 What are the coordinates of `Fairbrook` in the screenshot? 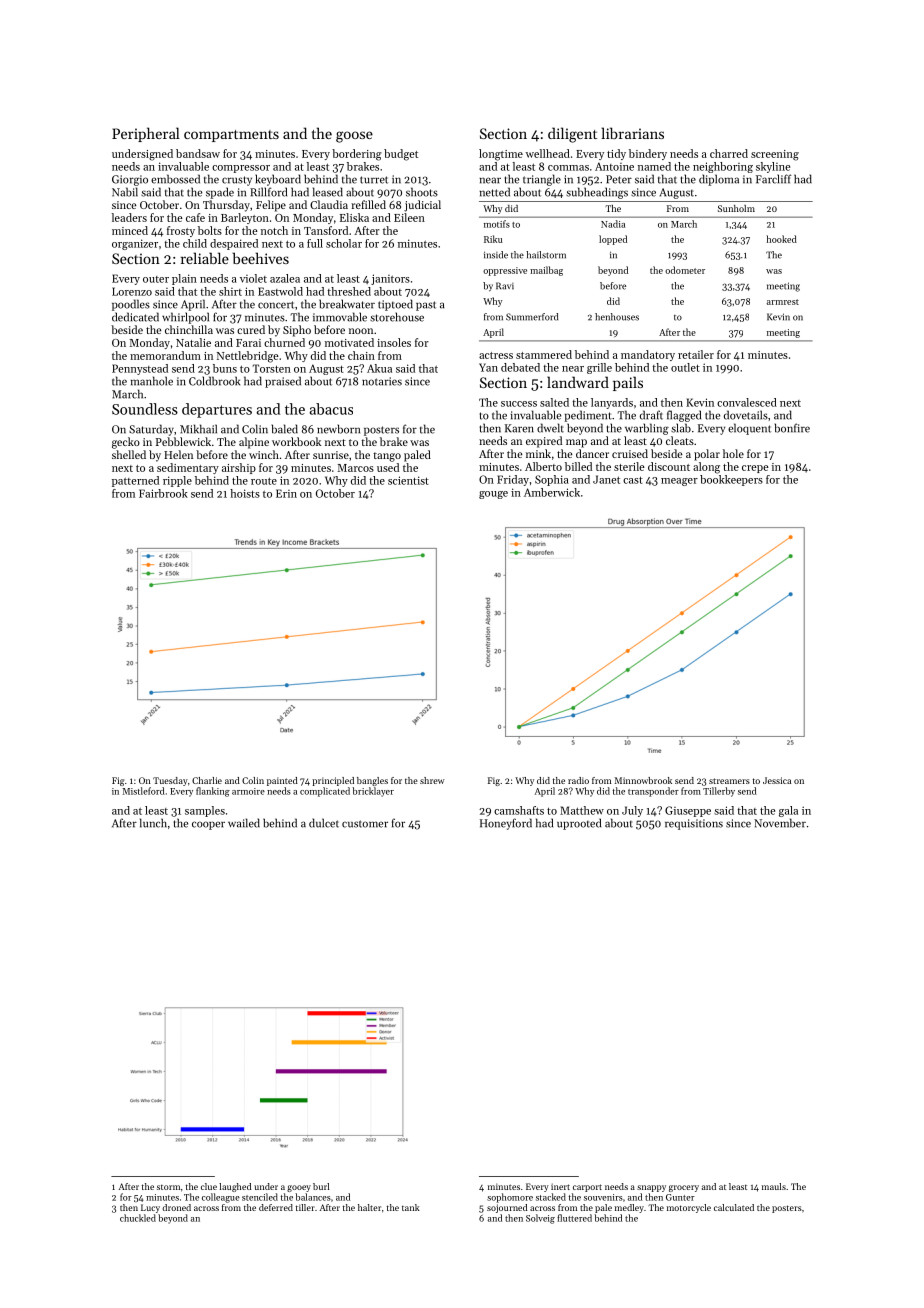 It's located at (163, 493).
